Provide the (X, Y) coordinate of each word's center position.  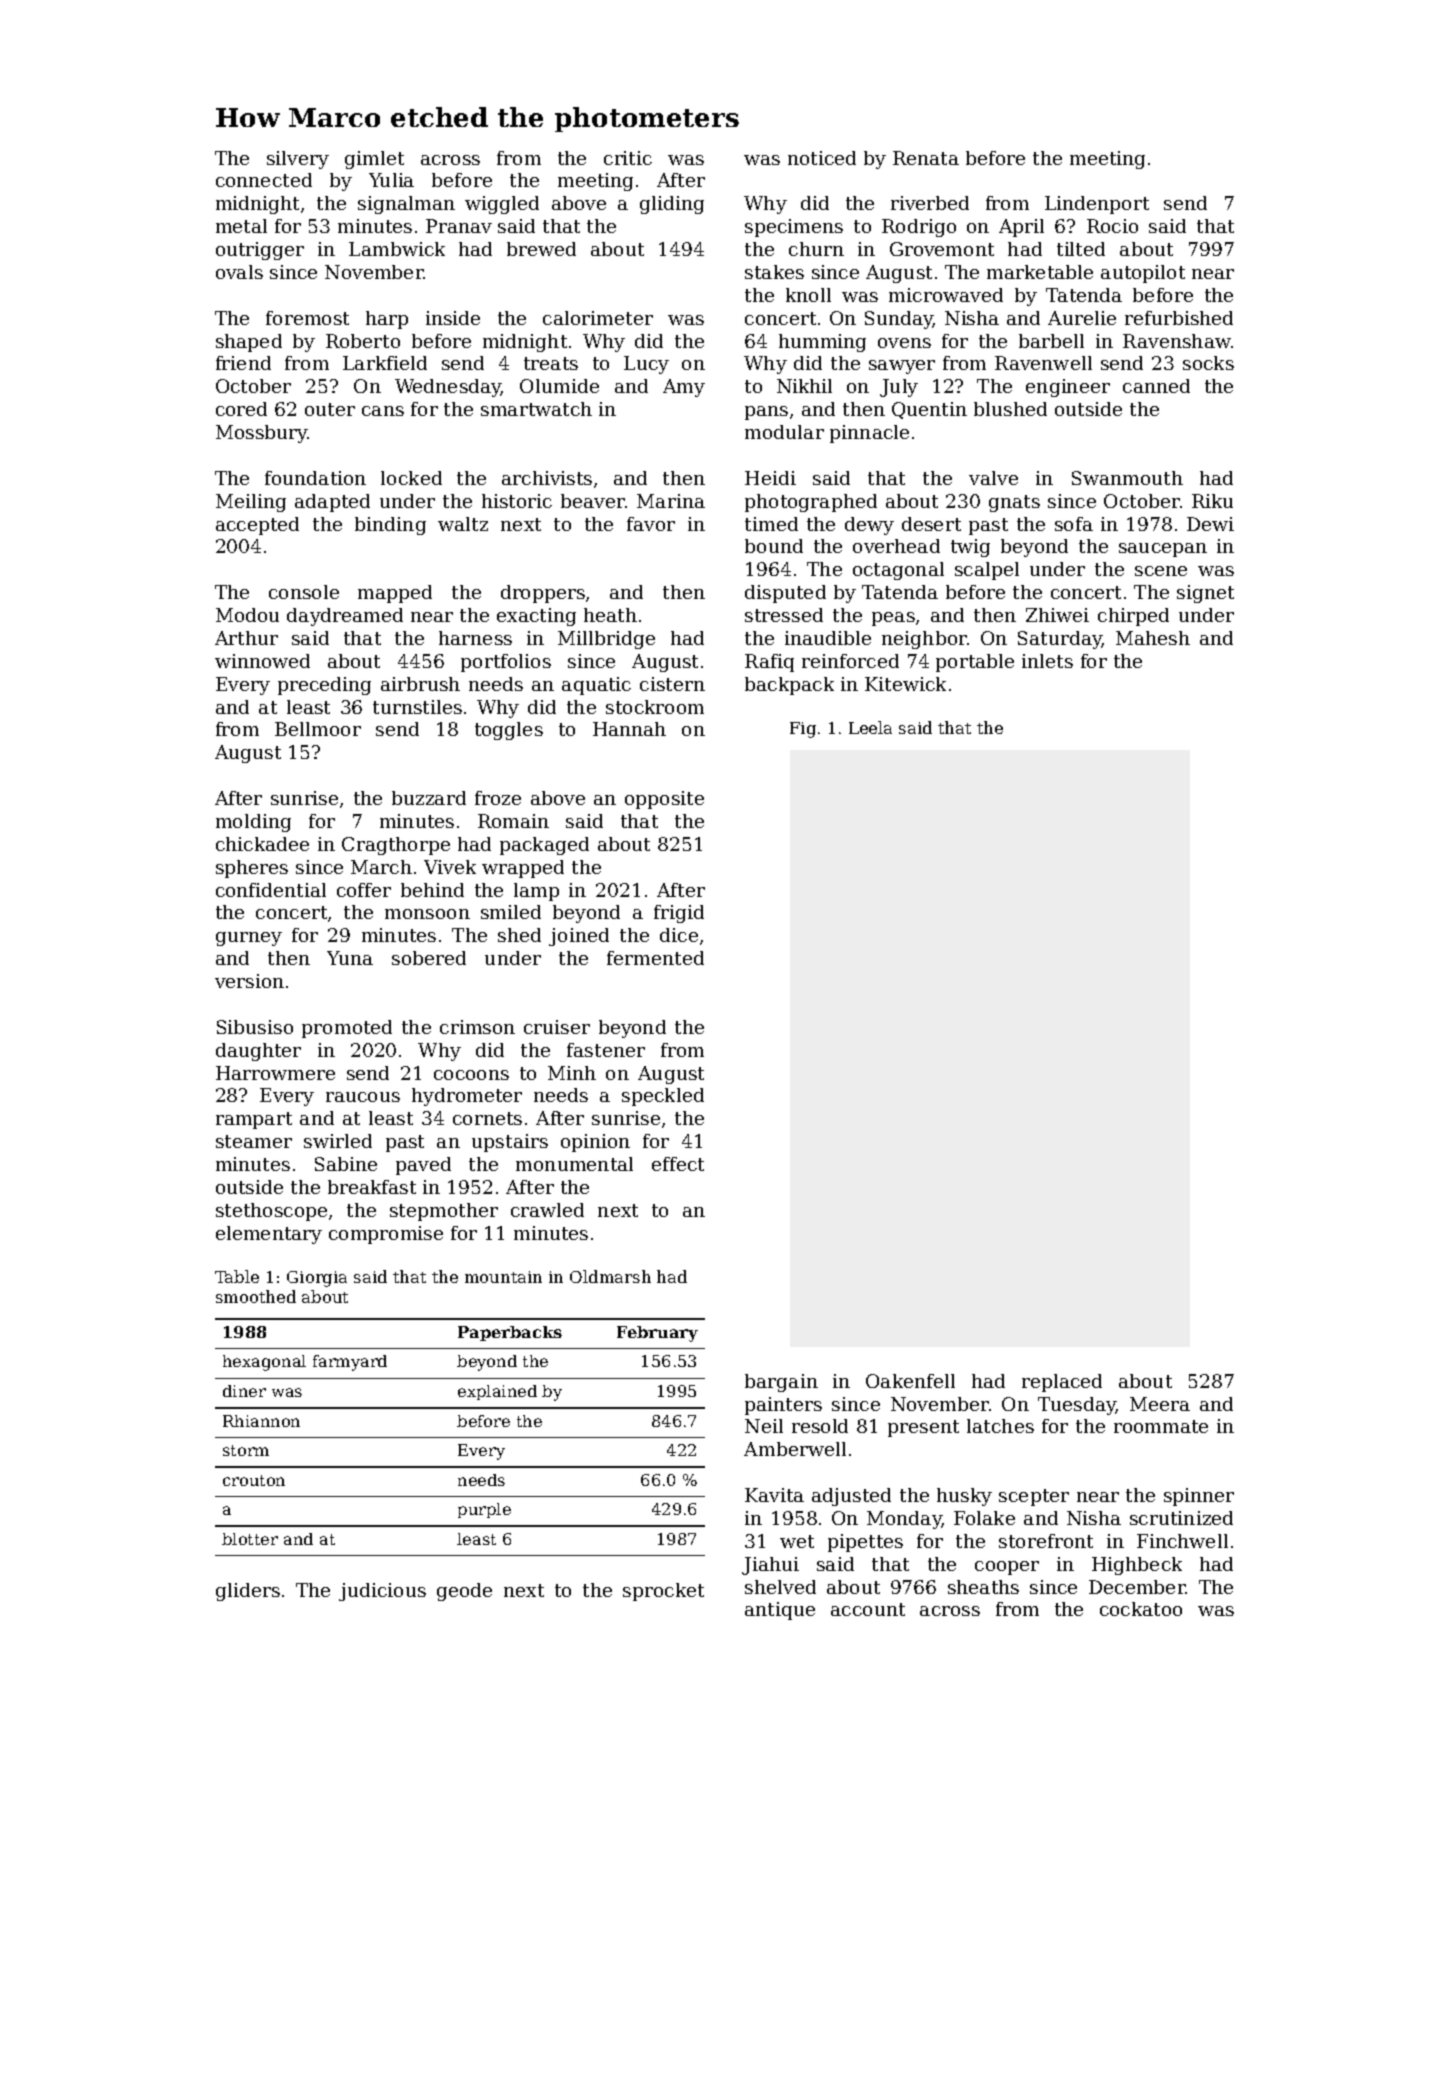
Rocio (1112, 226)
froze (498, 798)
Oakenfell (910, 1381)
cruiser (557, 1027)
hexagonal (264, 1363)
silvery (298, 160)
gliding (672, 205)
